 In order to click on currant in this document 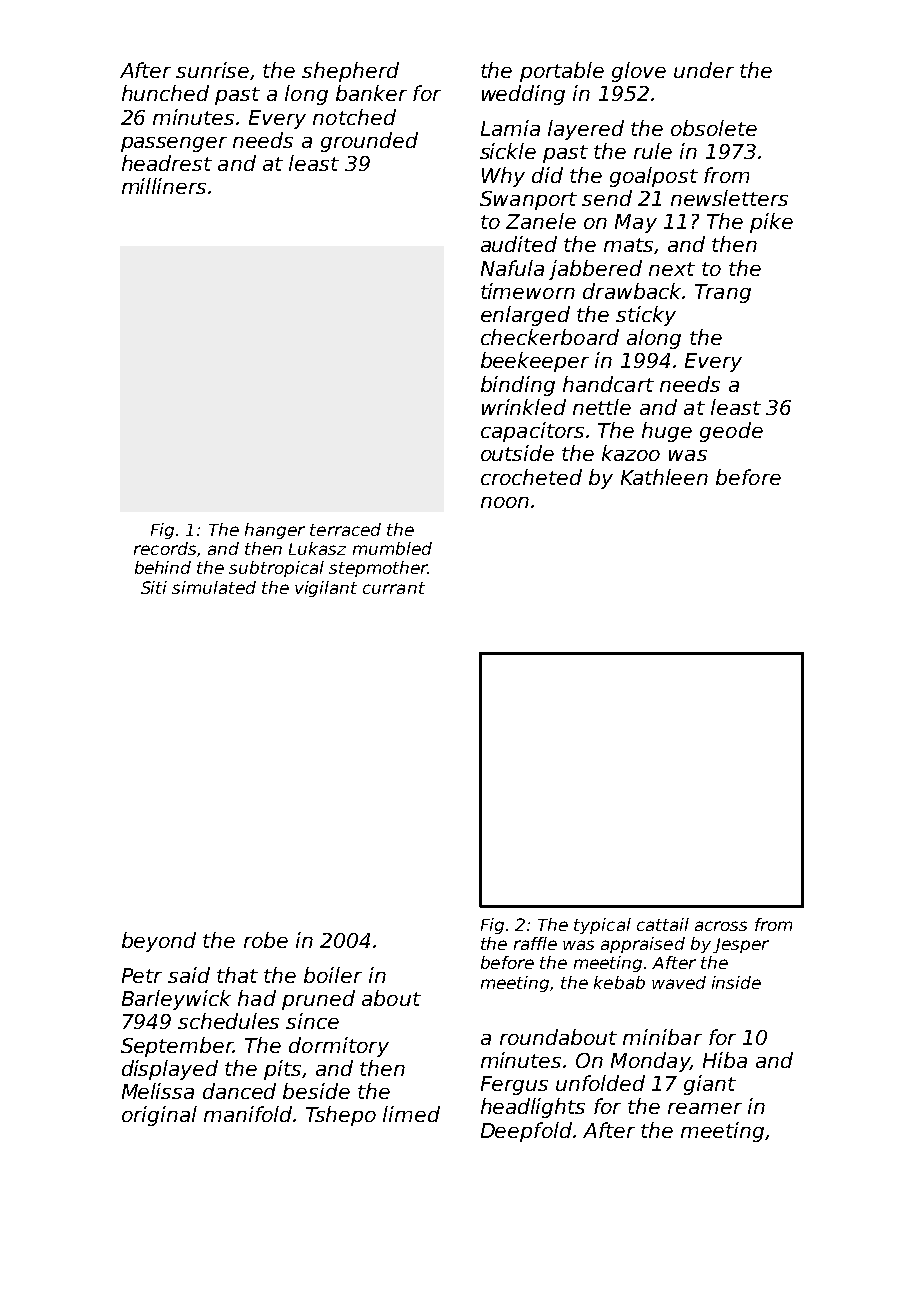, I will do `click(394, 588)`.
